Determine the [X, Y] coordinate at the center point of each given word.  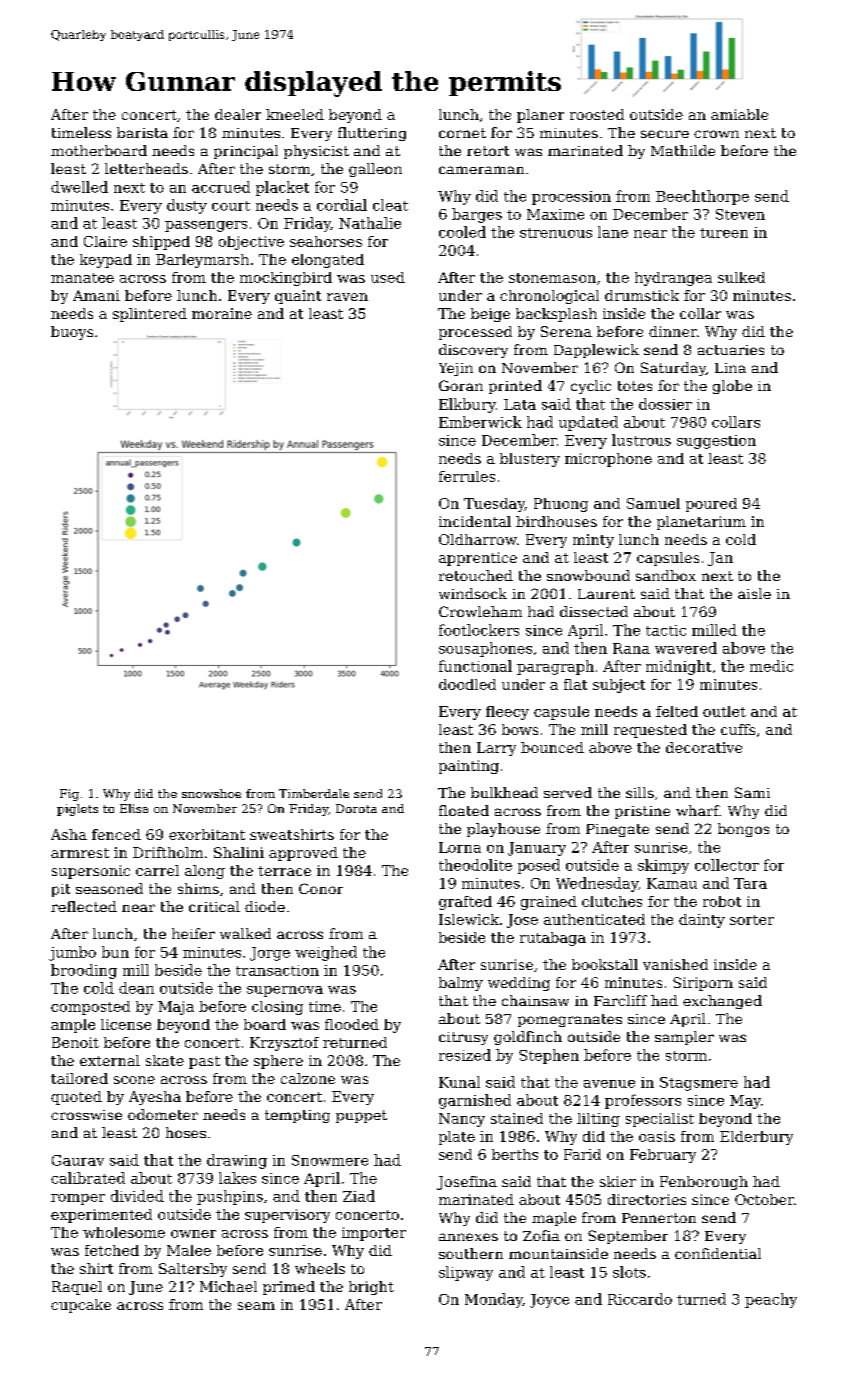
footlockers [479, 630]
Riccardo [640, 1299]
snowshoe [211, 793]
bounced [552, 747]
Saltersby [193, 1270]
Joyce [549, 1301]
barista [142, 132]
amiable [739, 114]
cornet [462, 133]
